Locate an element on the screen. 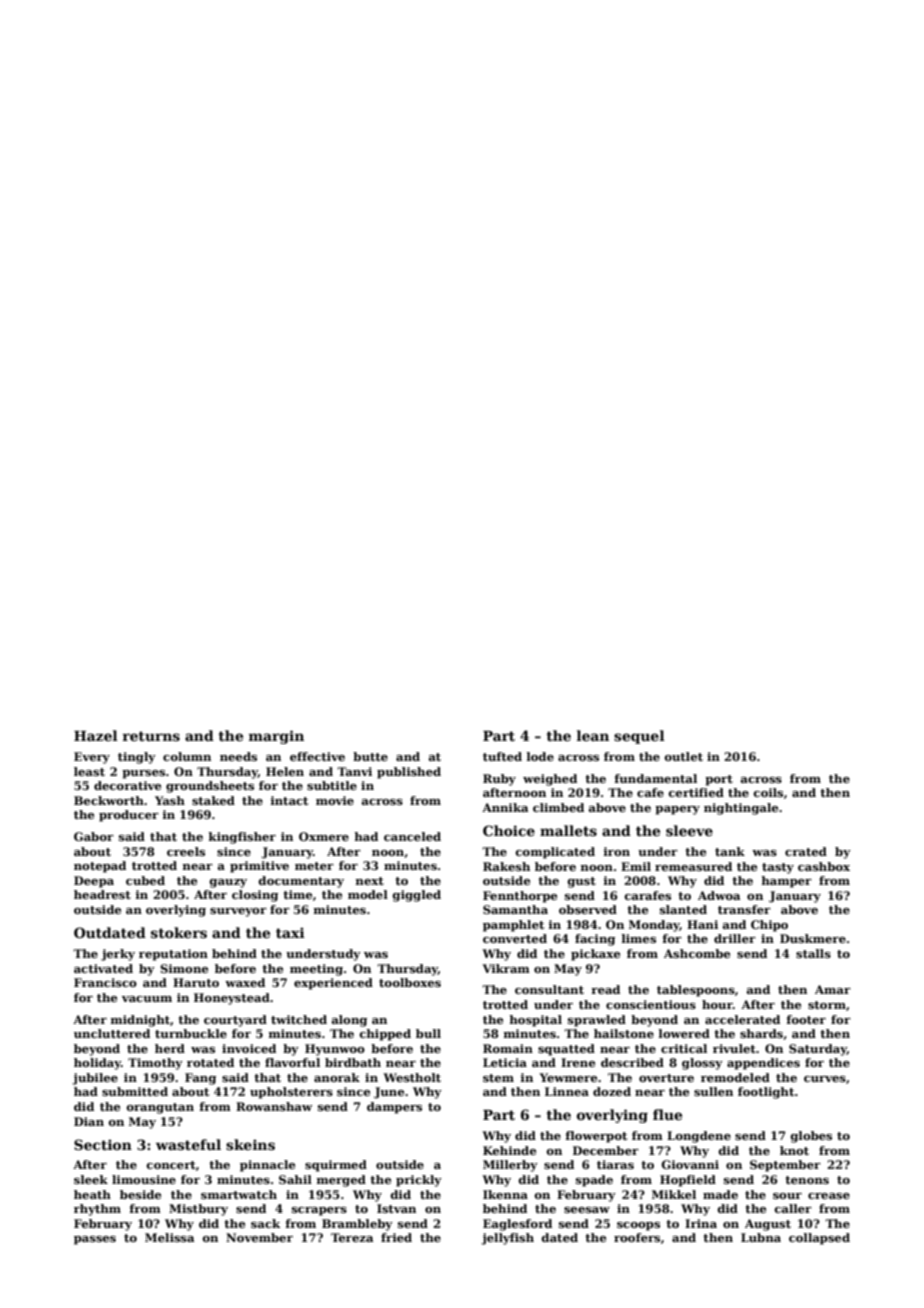 The image size is (924, 1308). tablespoons is located at coordinates (696, 991).
